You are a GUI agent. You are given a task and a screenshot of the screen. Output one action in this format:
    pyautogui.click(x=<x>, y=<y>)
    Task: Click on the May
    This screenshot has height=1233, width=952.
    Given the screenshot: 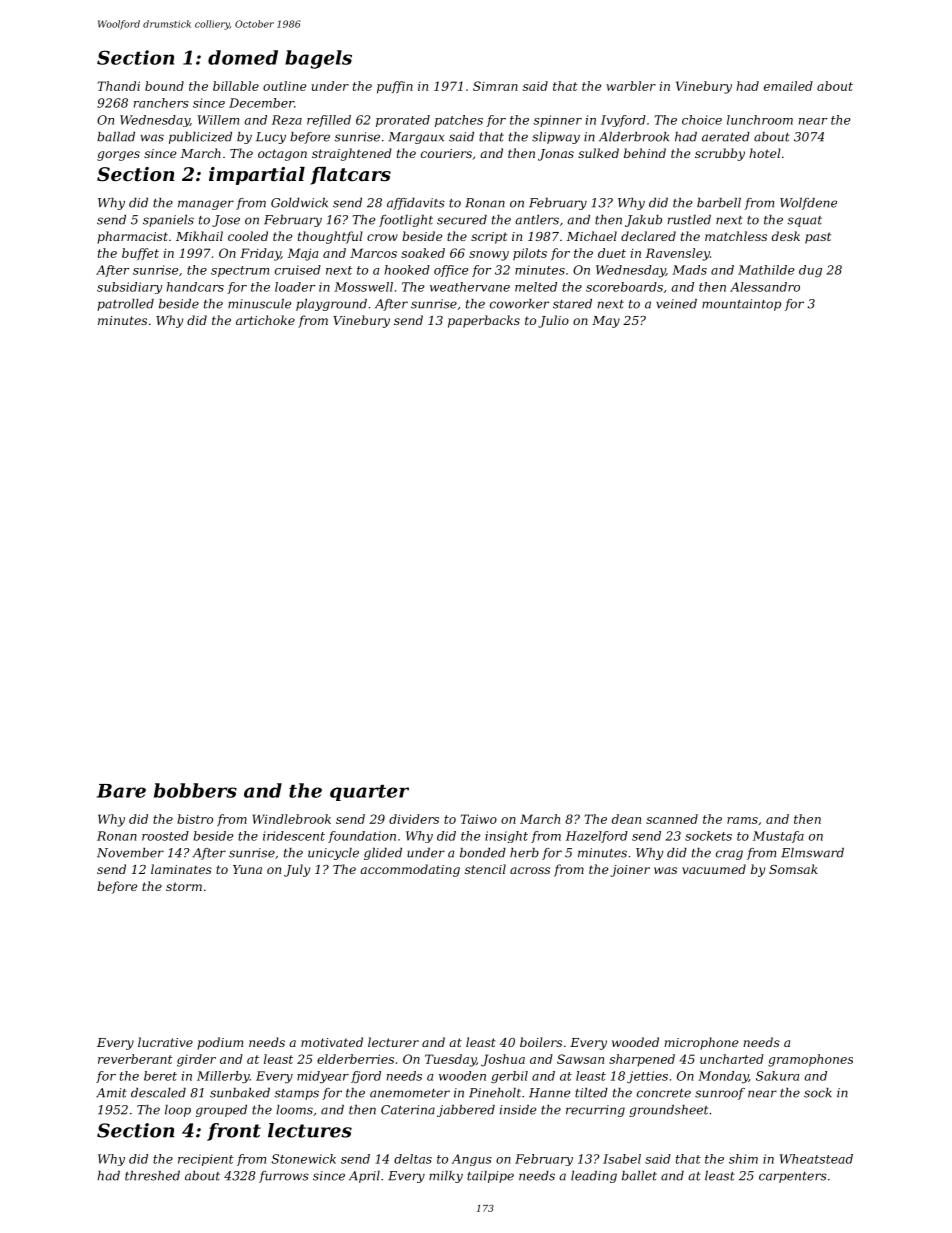 What is the action you would take?
    pyautogui.click(x=606, y=322)
